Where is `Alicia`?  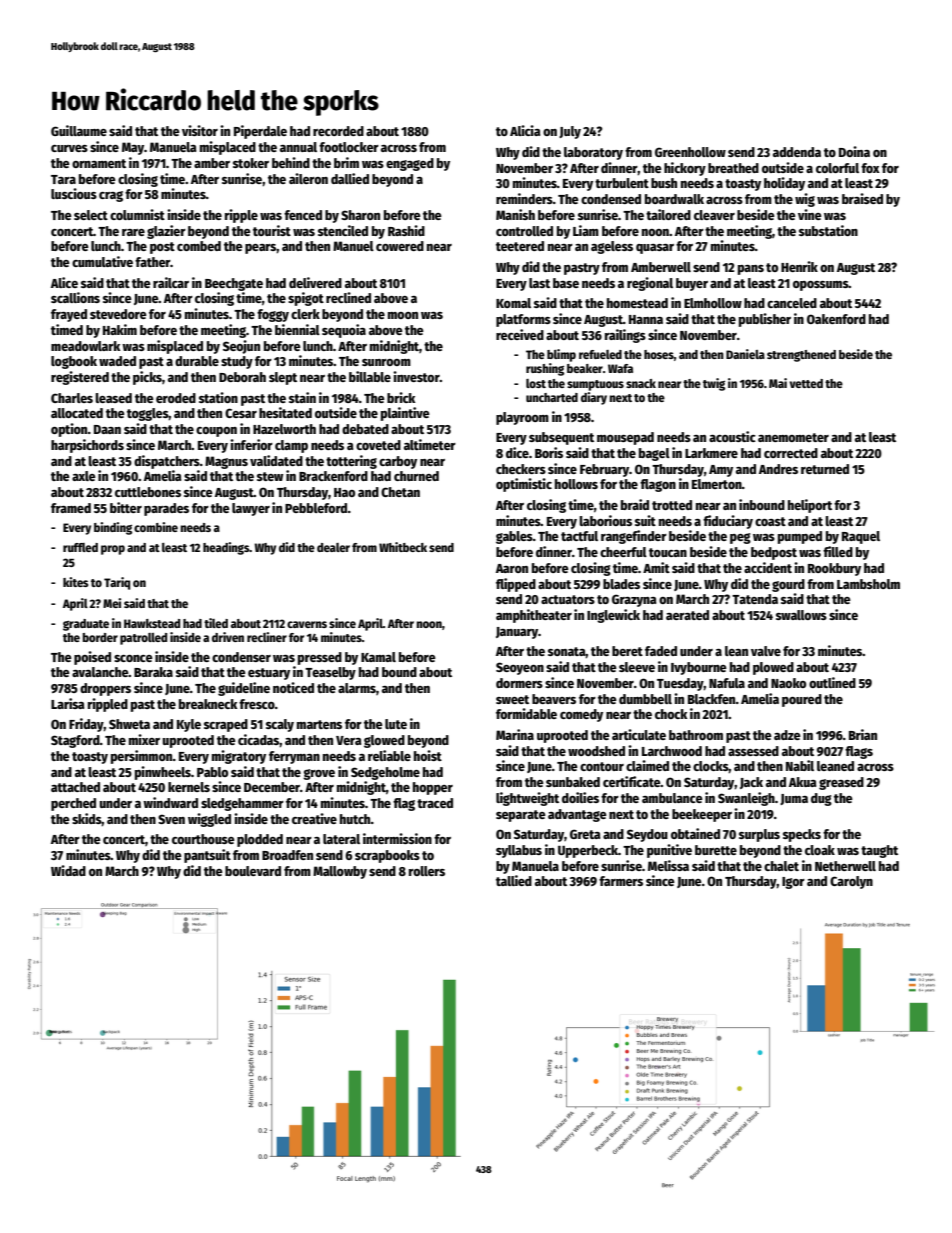
Alicia is located at coordinates (525, 130).
